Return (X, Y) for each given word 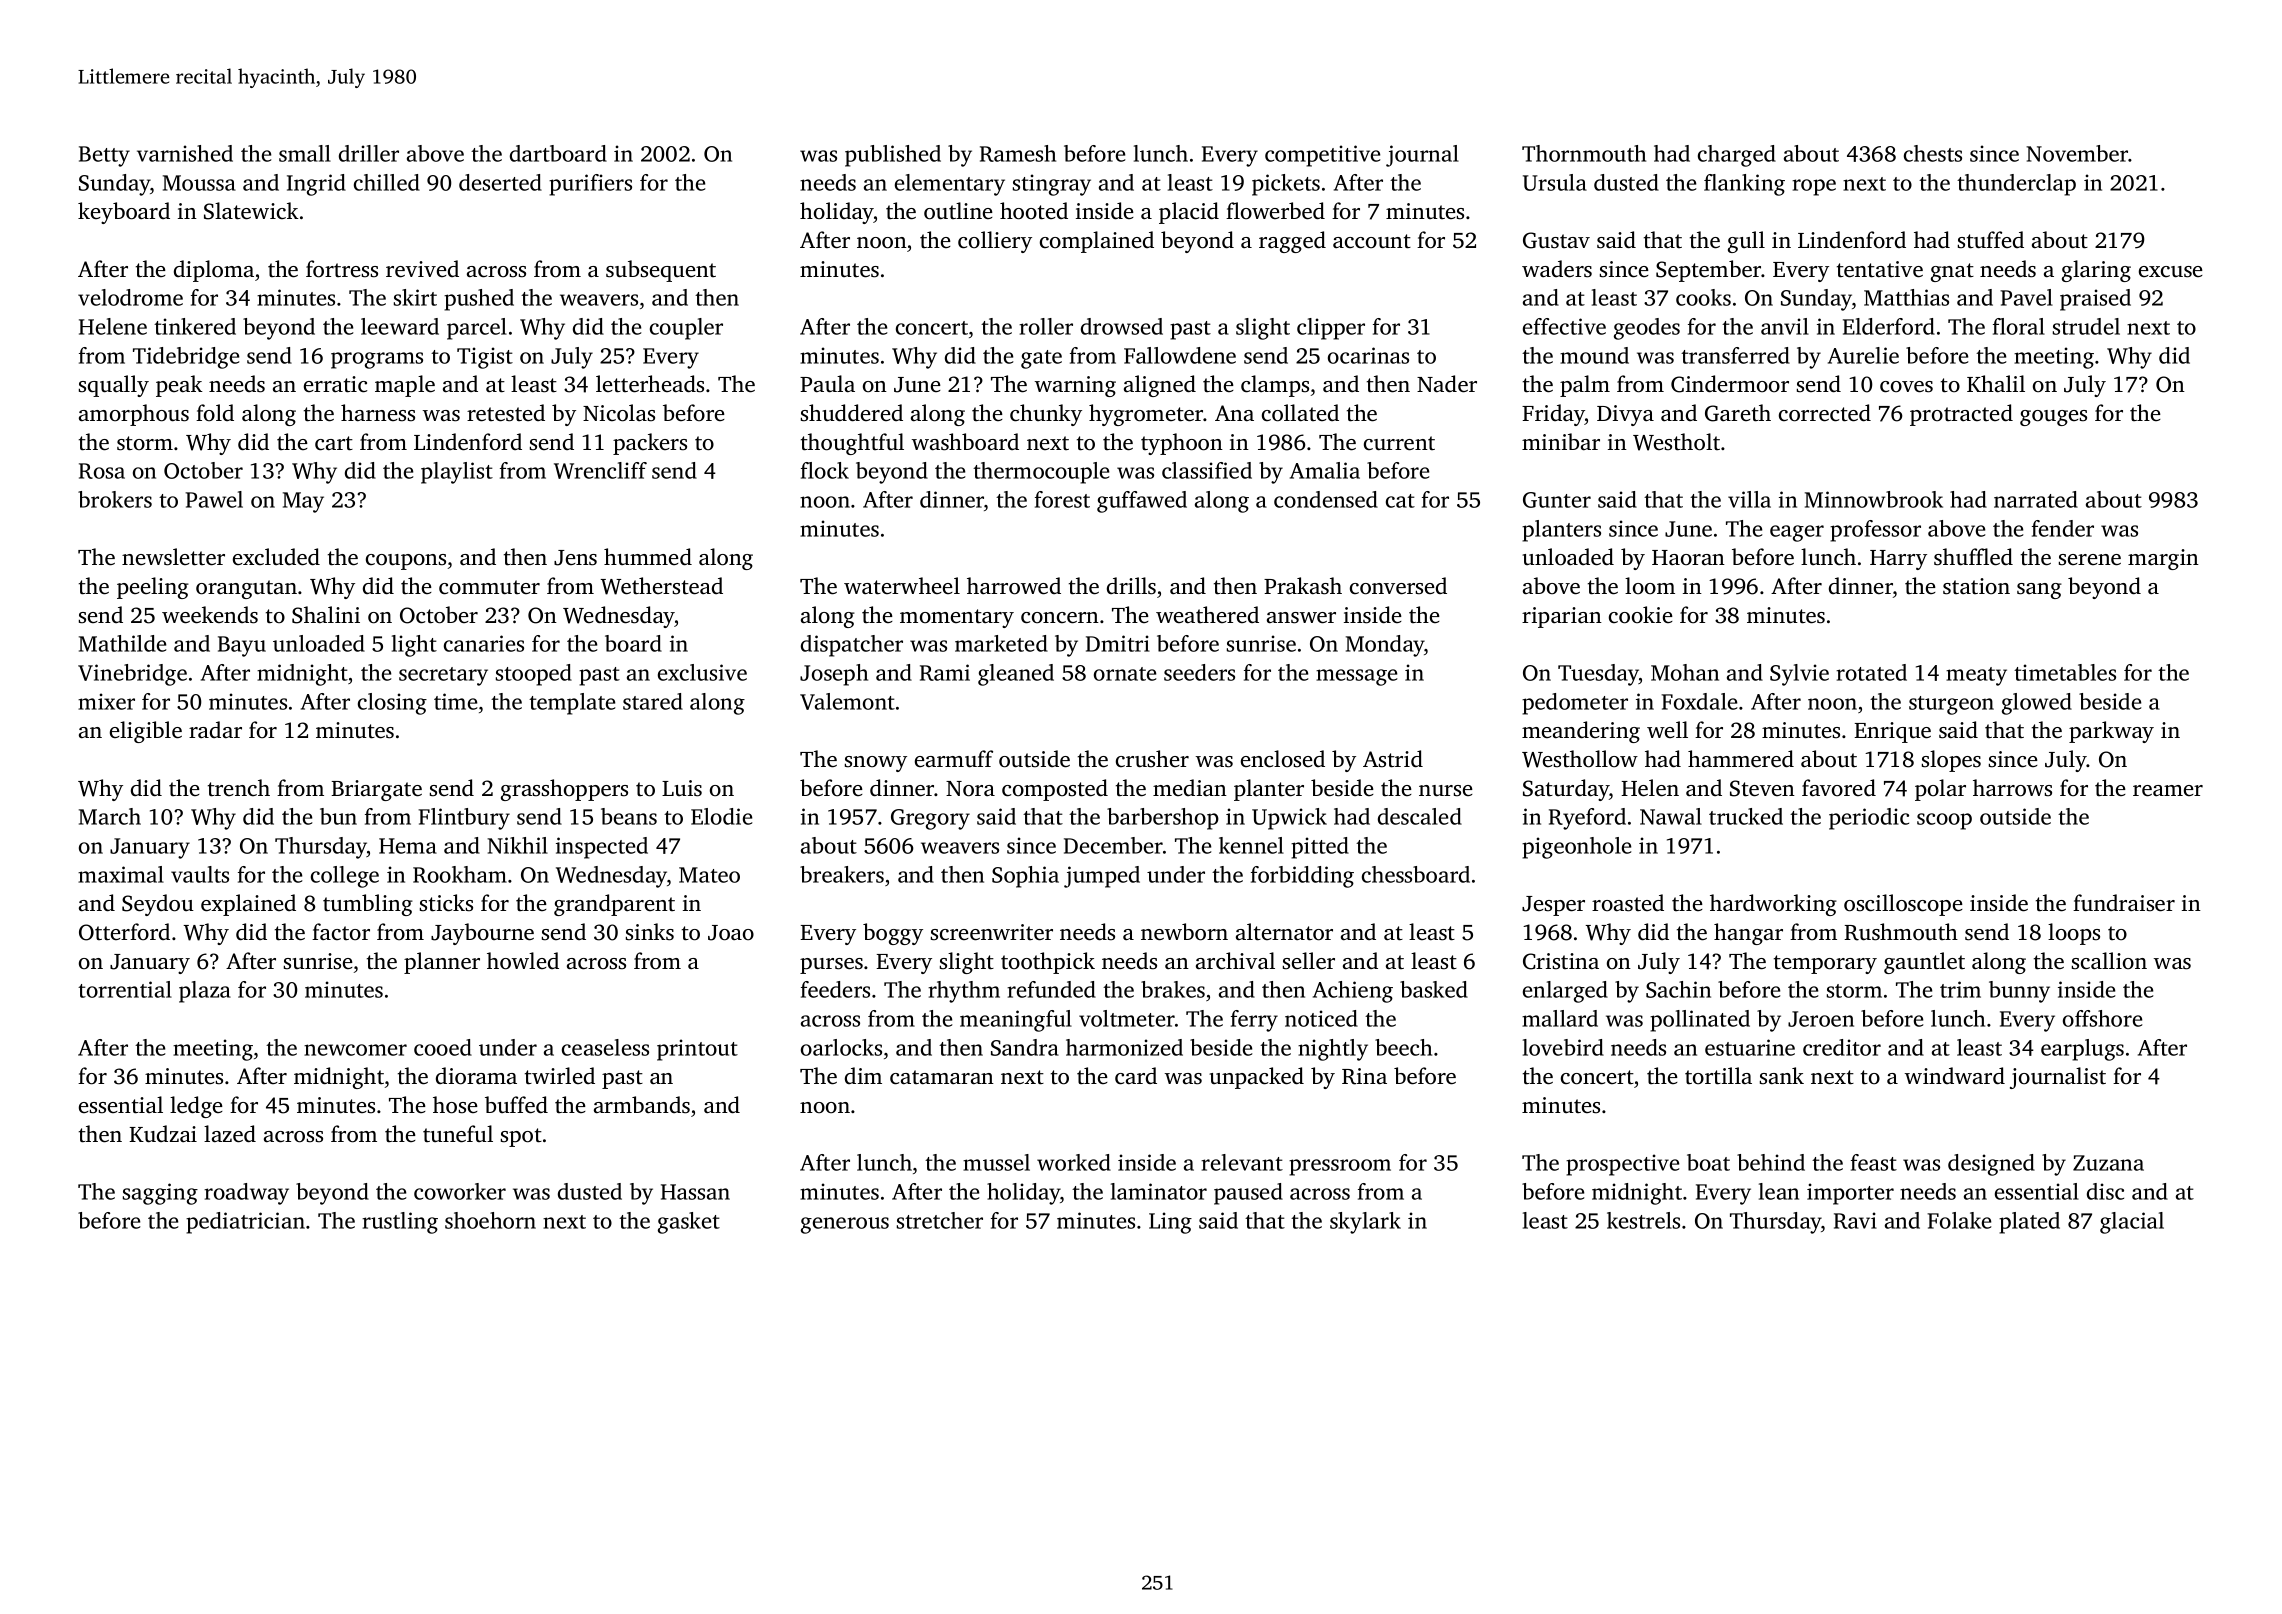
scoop (1944, 821)
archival (1235, 961)
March (110, 816)
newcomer (355, 1050)
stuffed (1991, 240)
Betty (104, 156)
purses (831, 966)
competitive (1322, 156)
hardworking (1773, 905)
